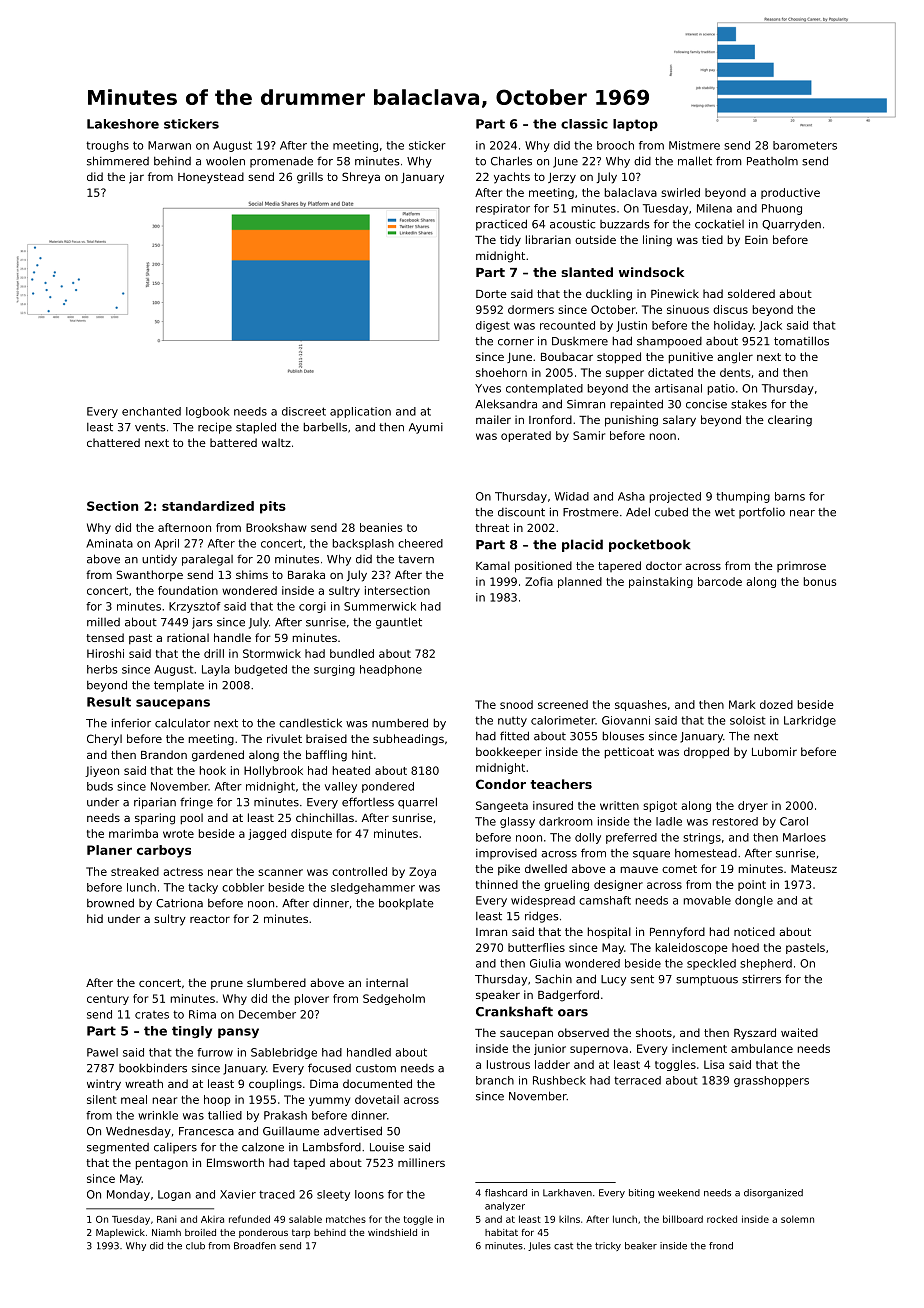  What do you see at coordinates (584, 124) in the image?
I see `classic` at bounding box center [584, 124].
